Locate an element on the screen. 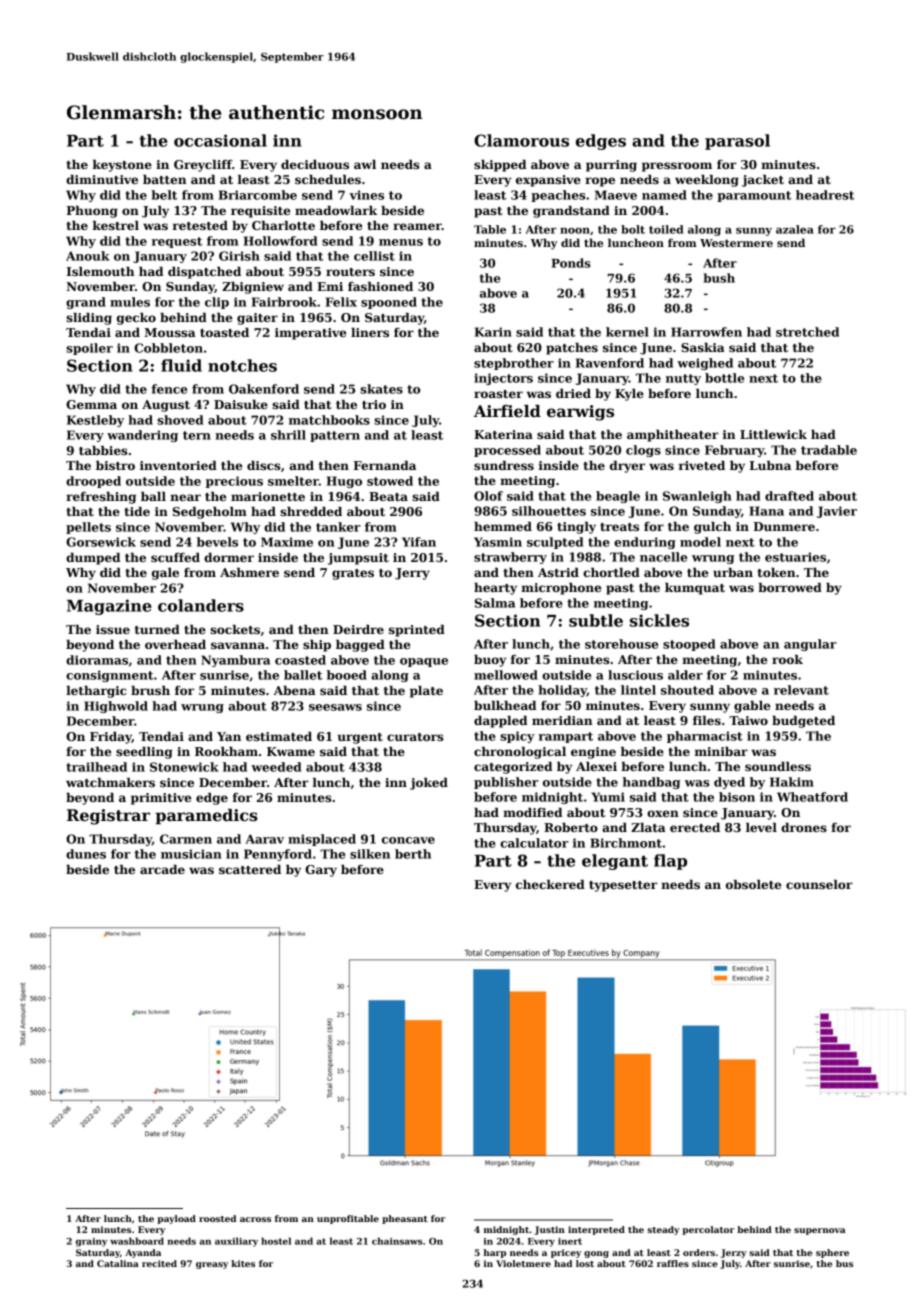  Yasmin is located at coordinates (498, 542).
